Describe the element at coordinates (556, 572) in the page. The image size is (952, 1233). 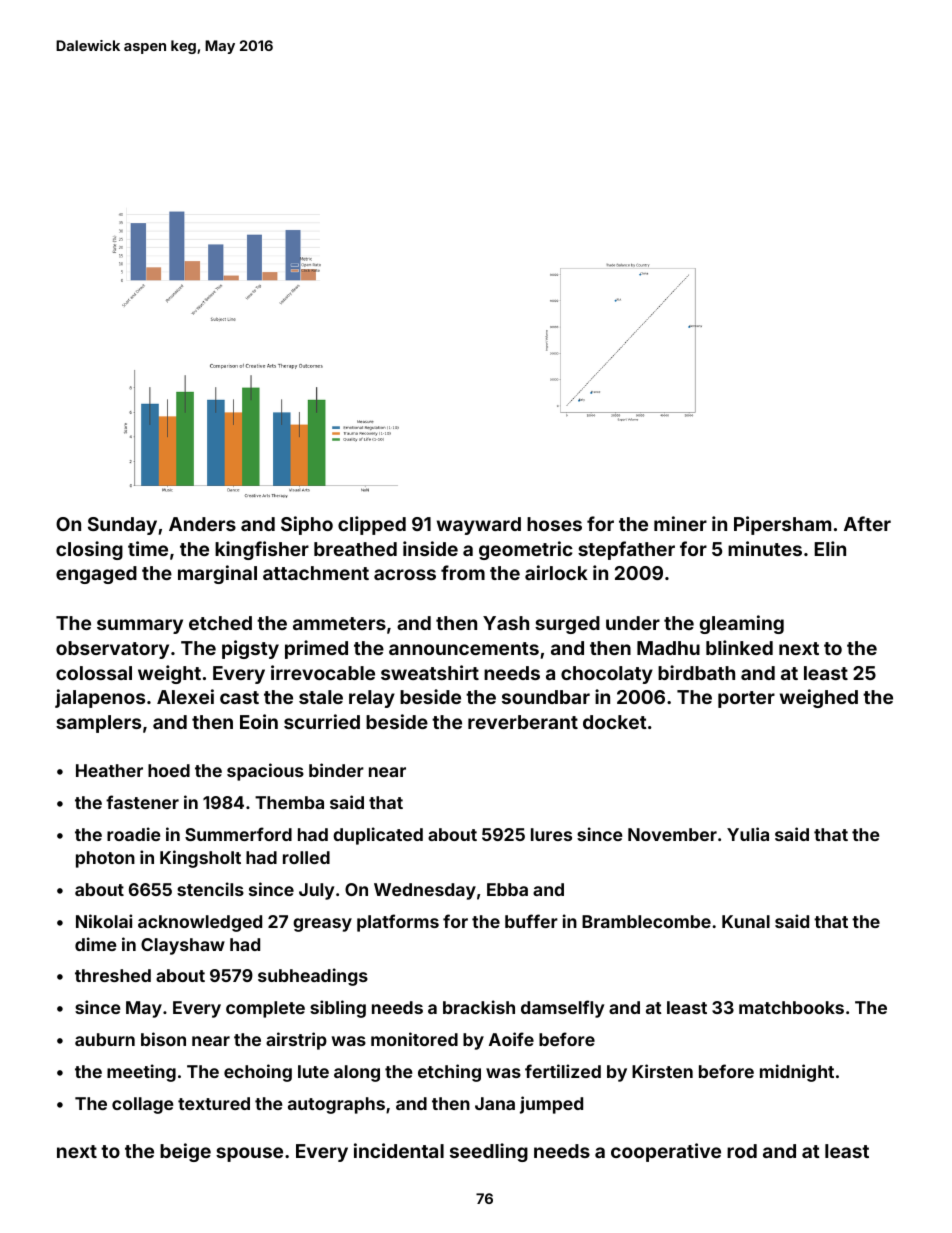
I see `airlock` at that location.
